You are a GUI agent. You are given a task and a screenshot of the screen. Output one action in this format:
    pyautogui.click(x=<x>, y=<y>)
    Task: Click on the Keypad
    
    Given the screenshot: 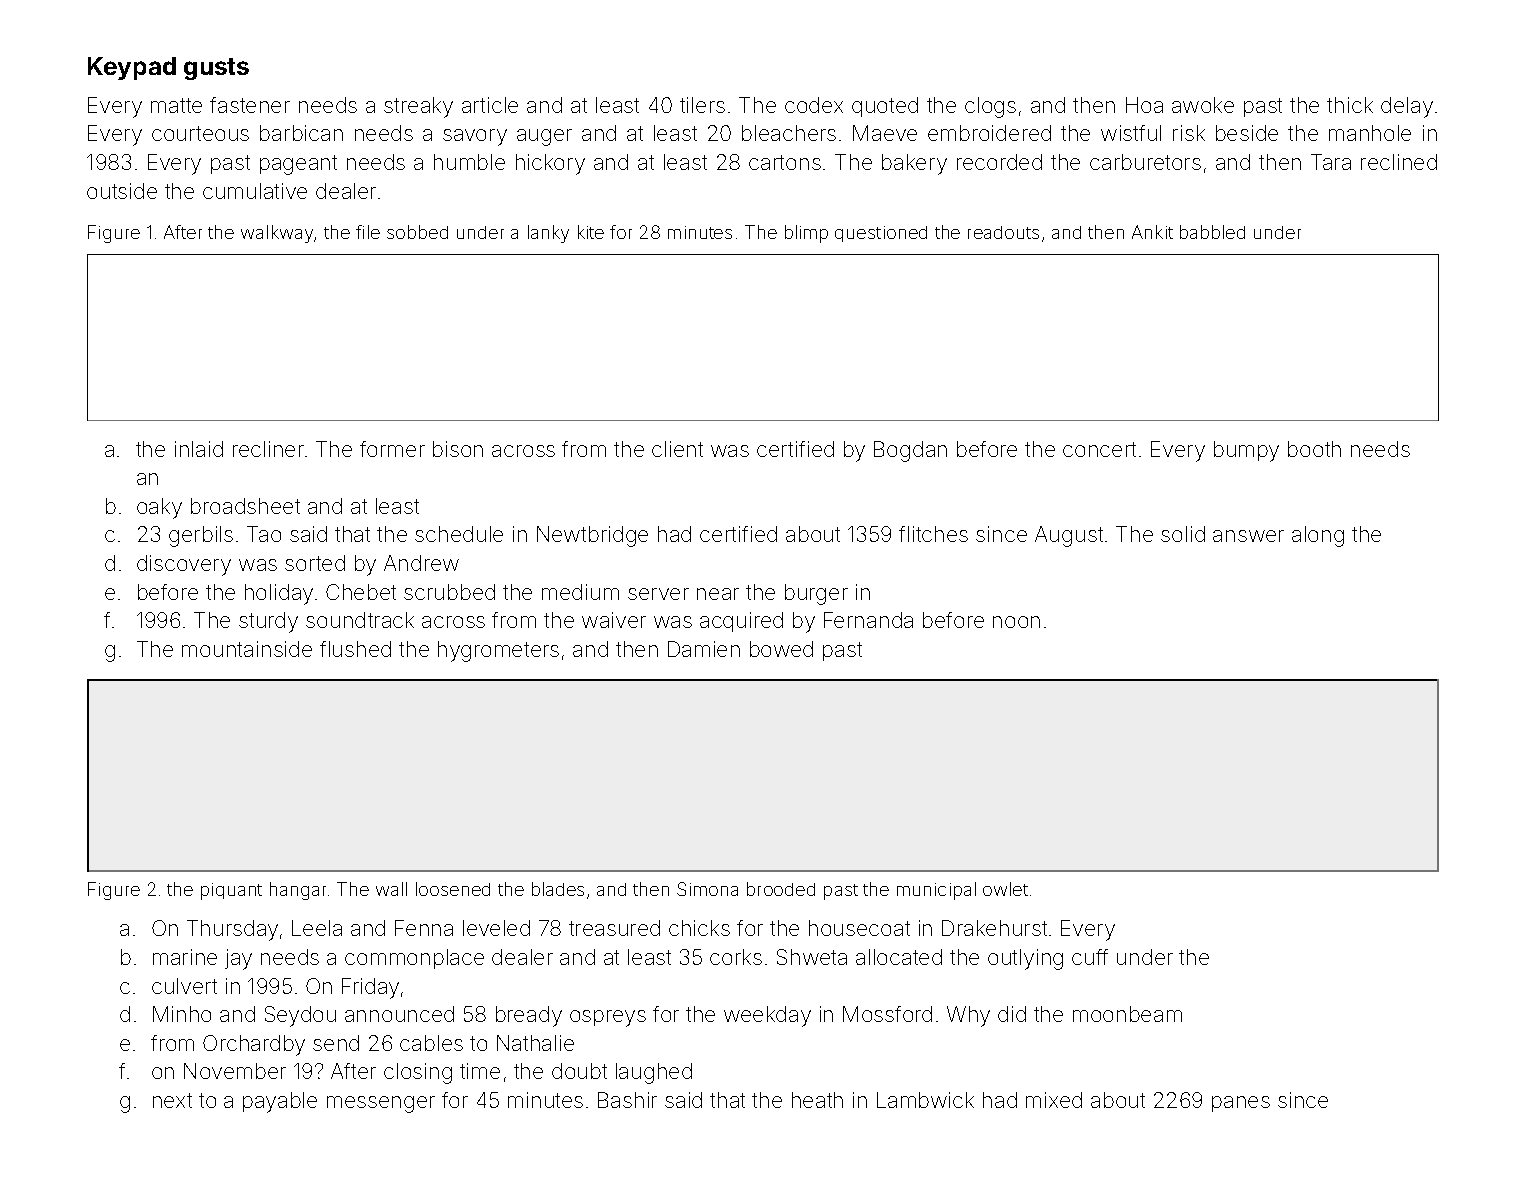 What is the action you would take?
    pyautogui.click(x=132, y=68)
